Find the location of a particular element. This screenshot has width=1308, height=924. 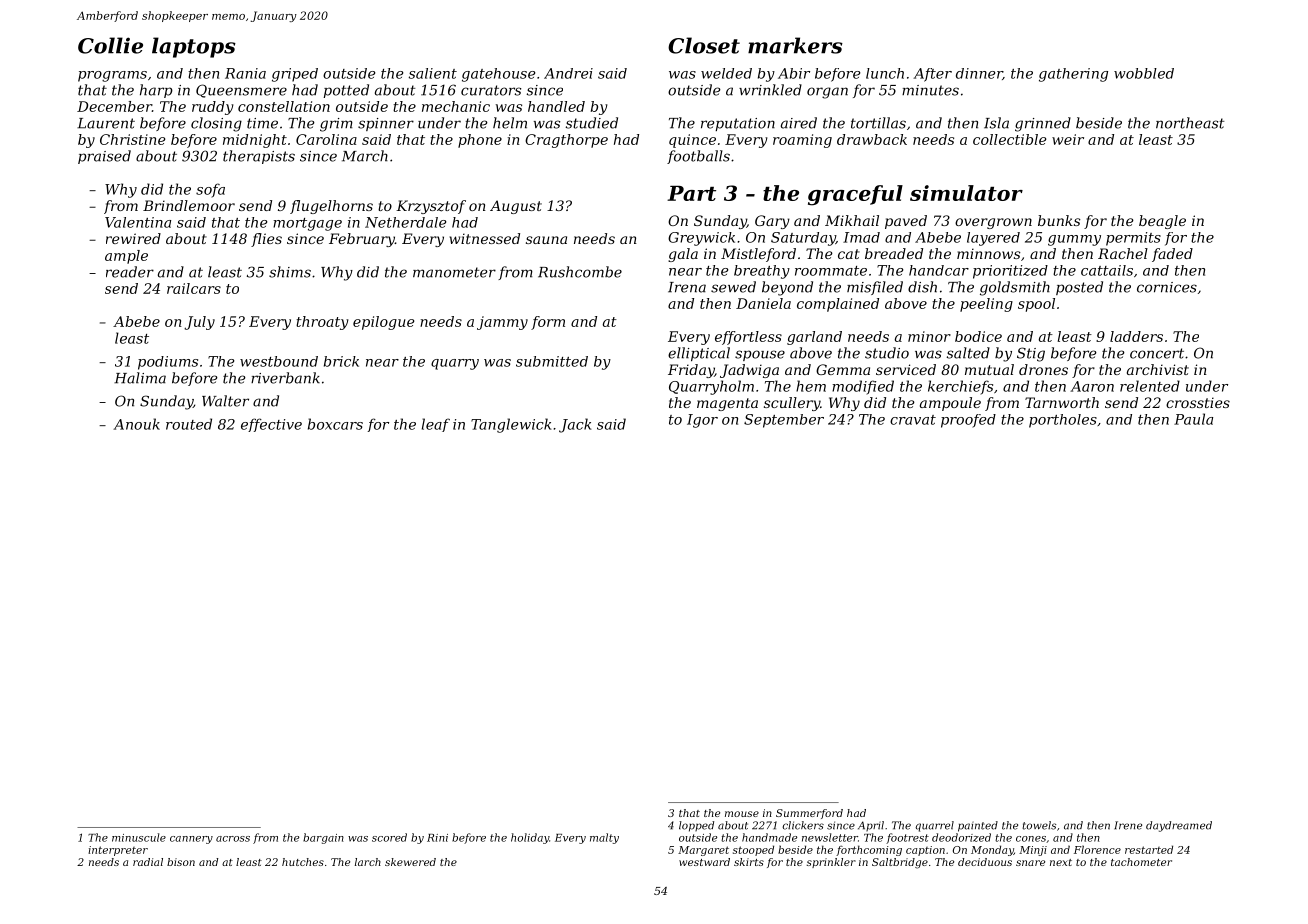

Anouk is located at coordinates (136, 424).
